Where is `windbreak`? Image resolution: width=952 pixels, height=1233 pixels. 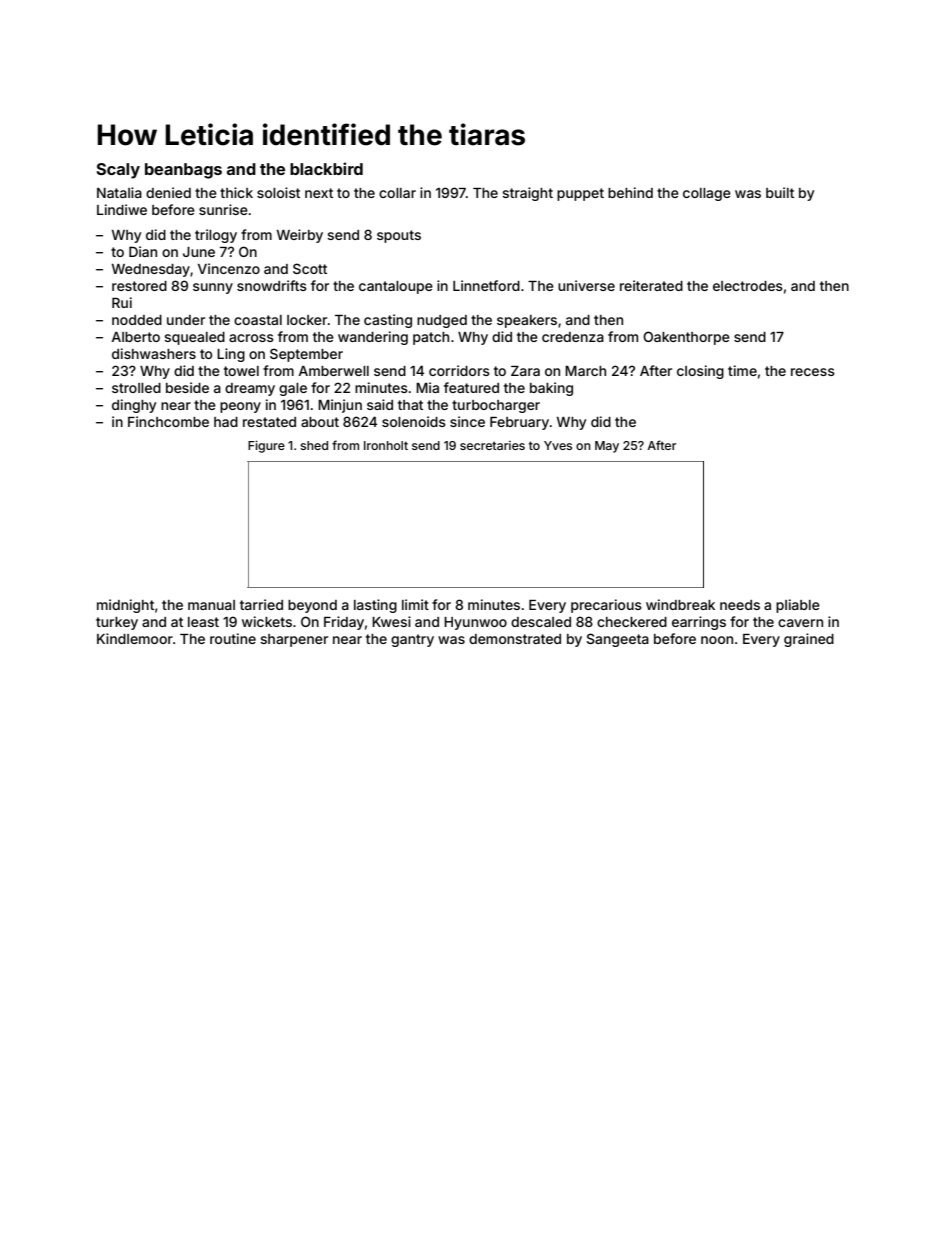 windbreak is located at coordinates (680, 604).
